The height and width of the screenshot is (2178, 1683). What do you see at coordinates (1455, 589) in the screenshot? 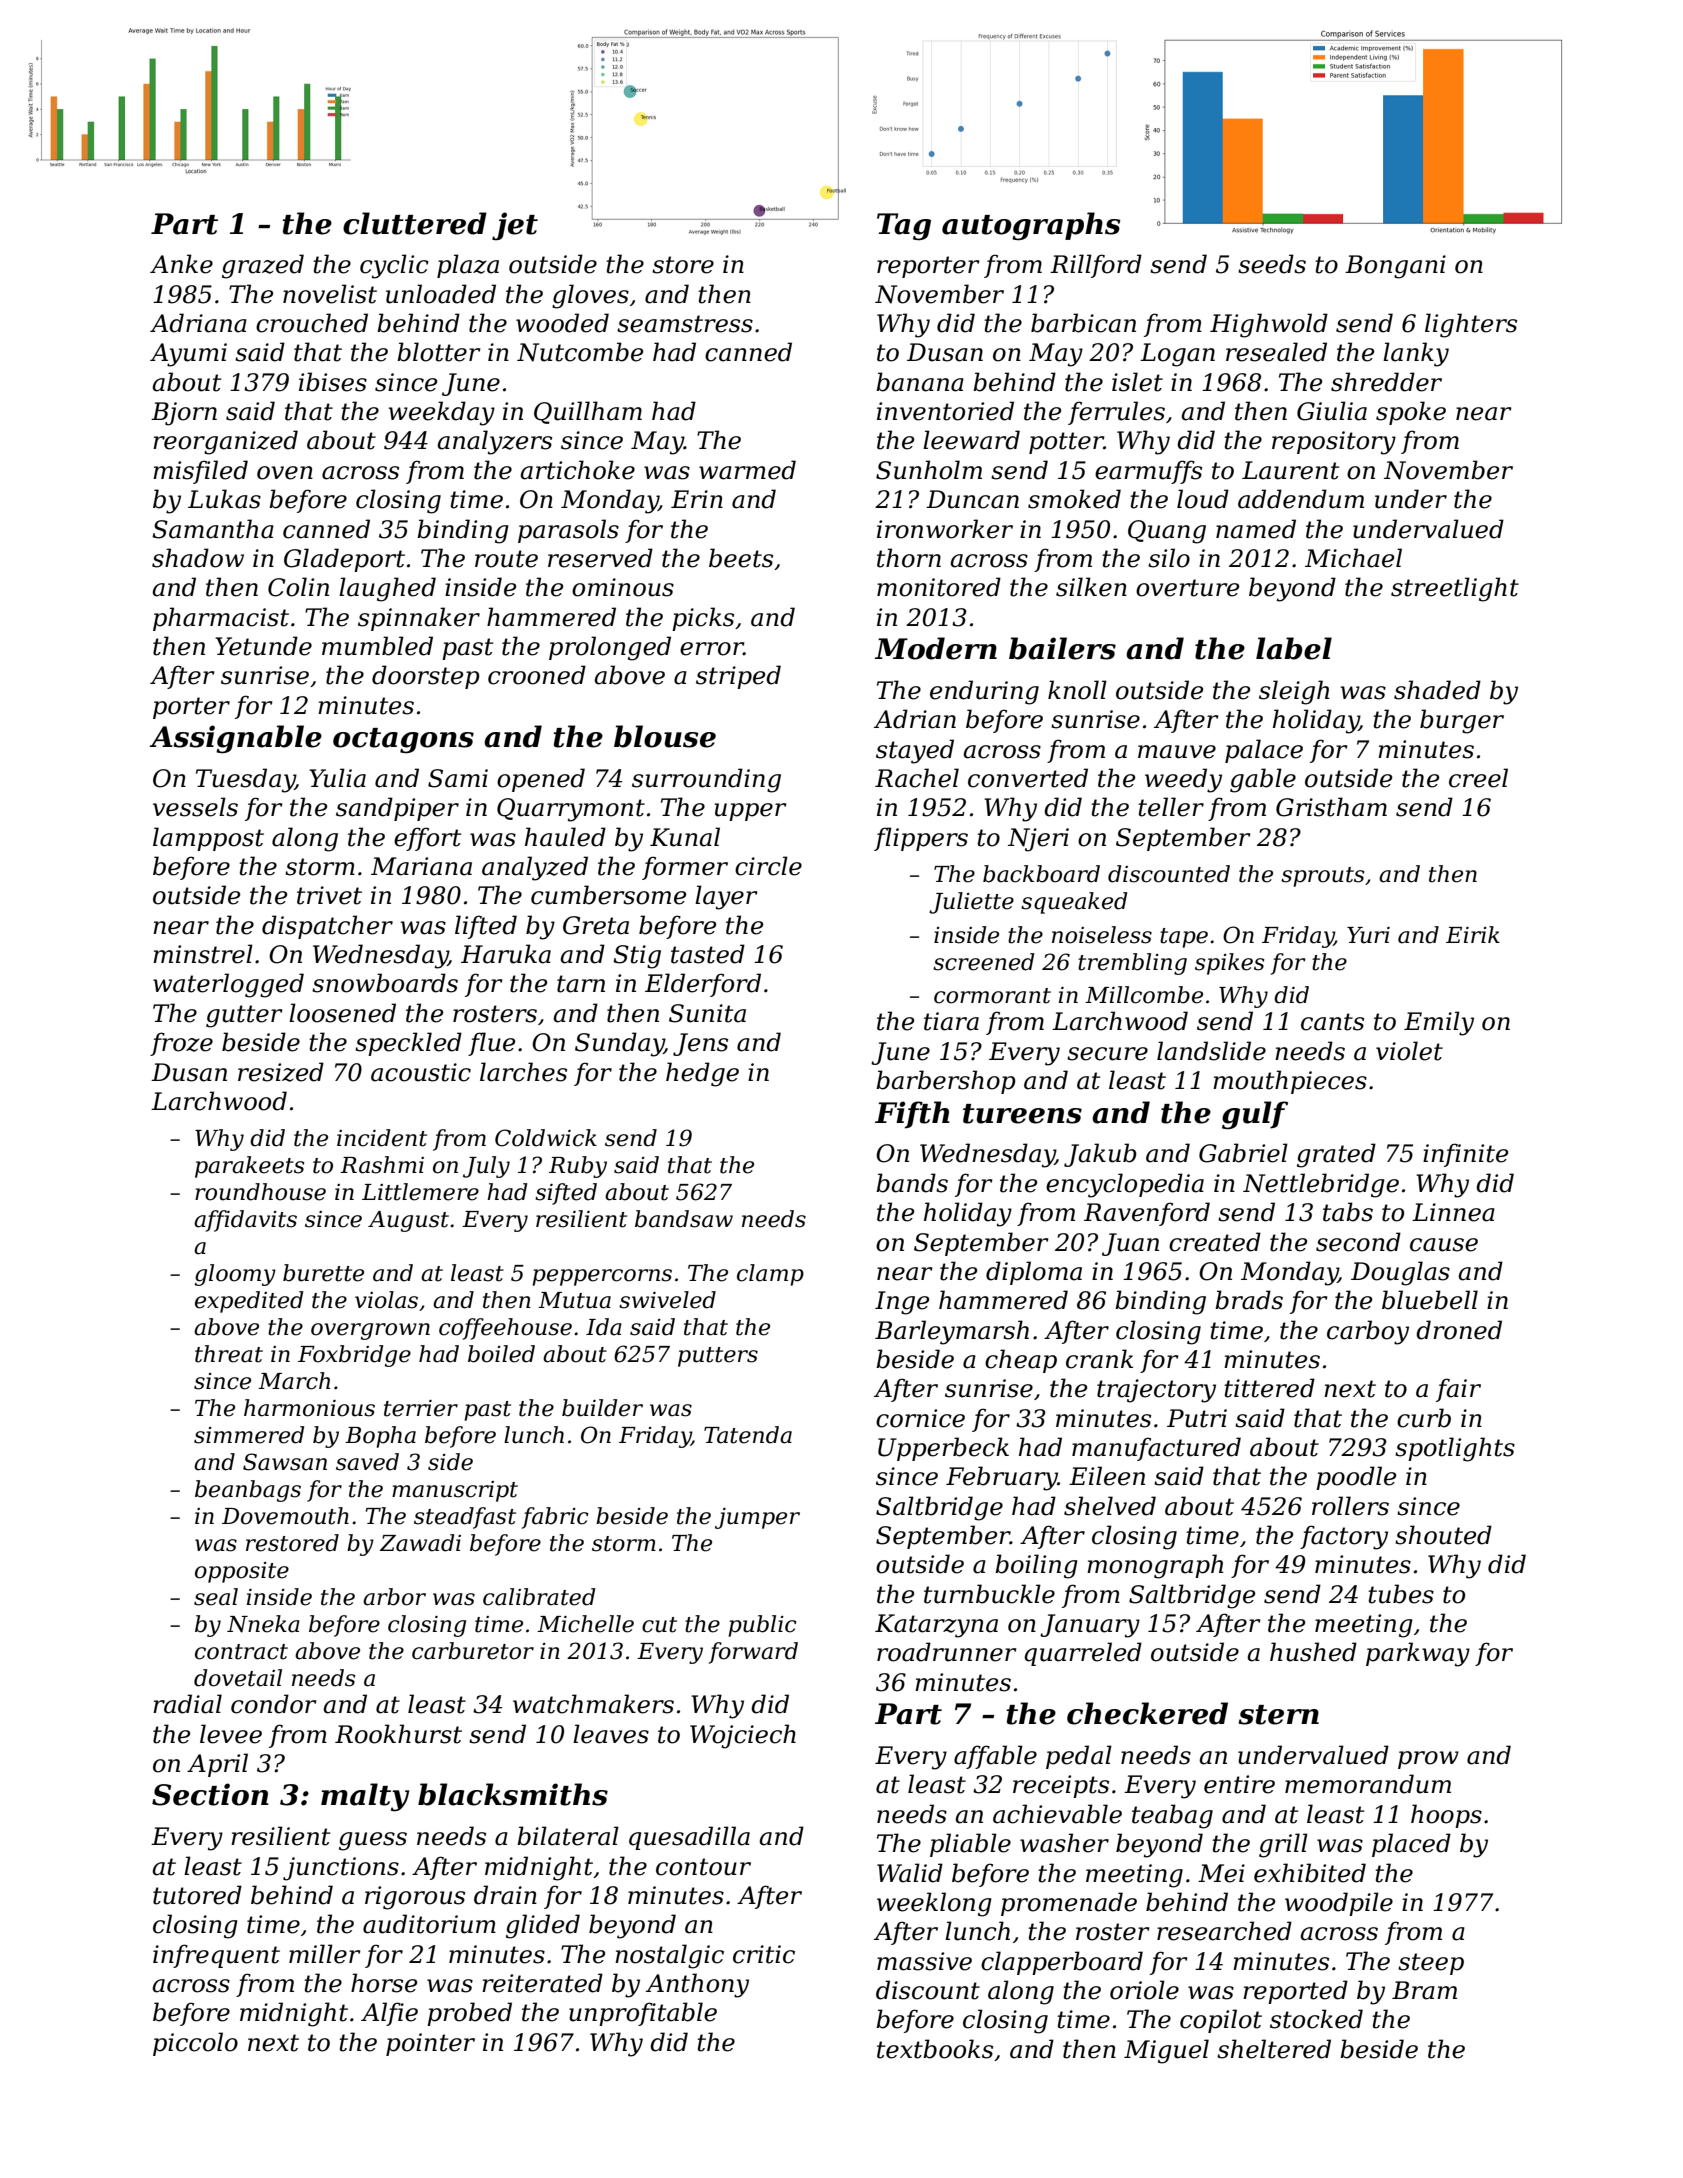
I see `streetlight` at bounding box center [1455, 589].
